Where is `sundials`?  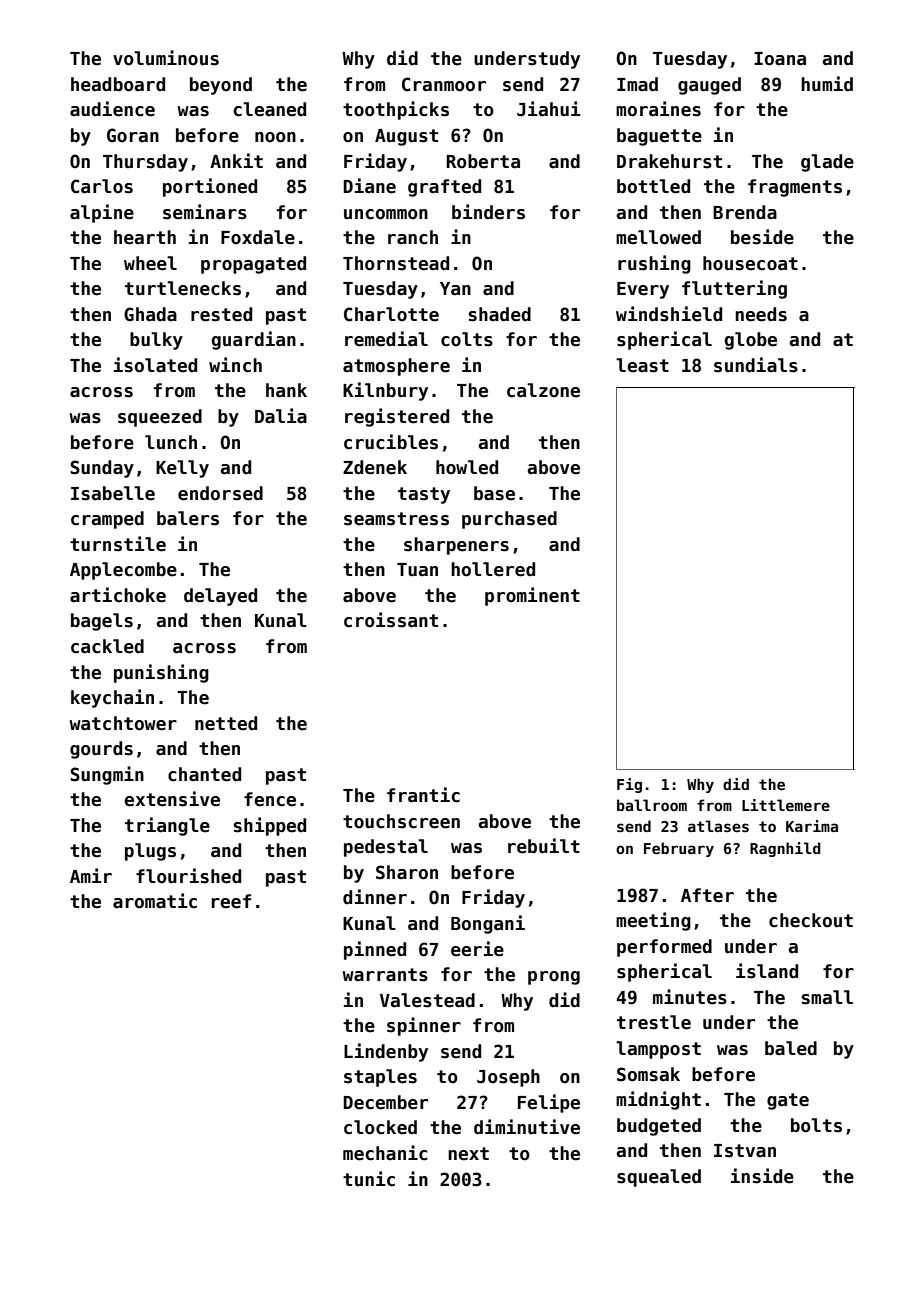
sundials is located at coordinates (756, 365).
